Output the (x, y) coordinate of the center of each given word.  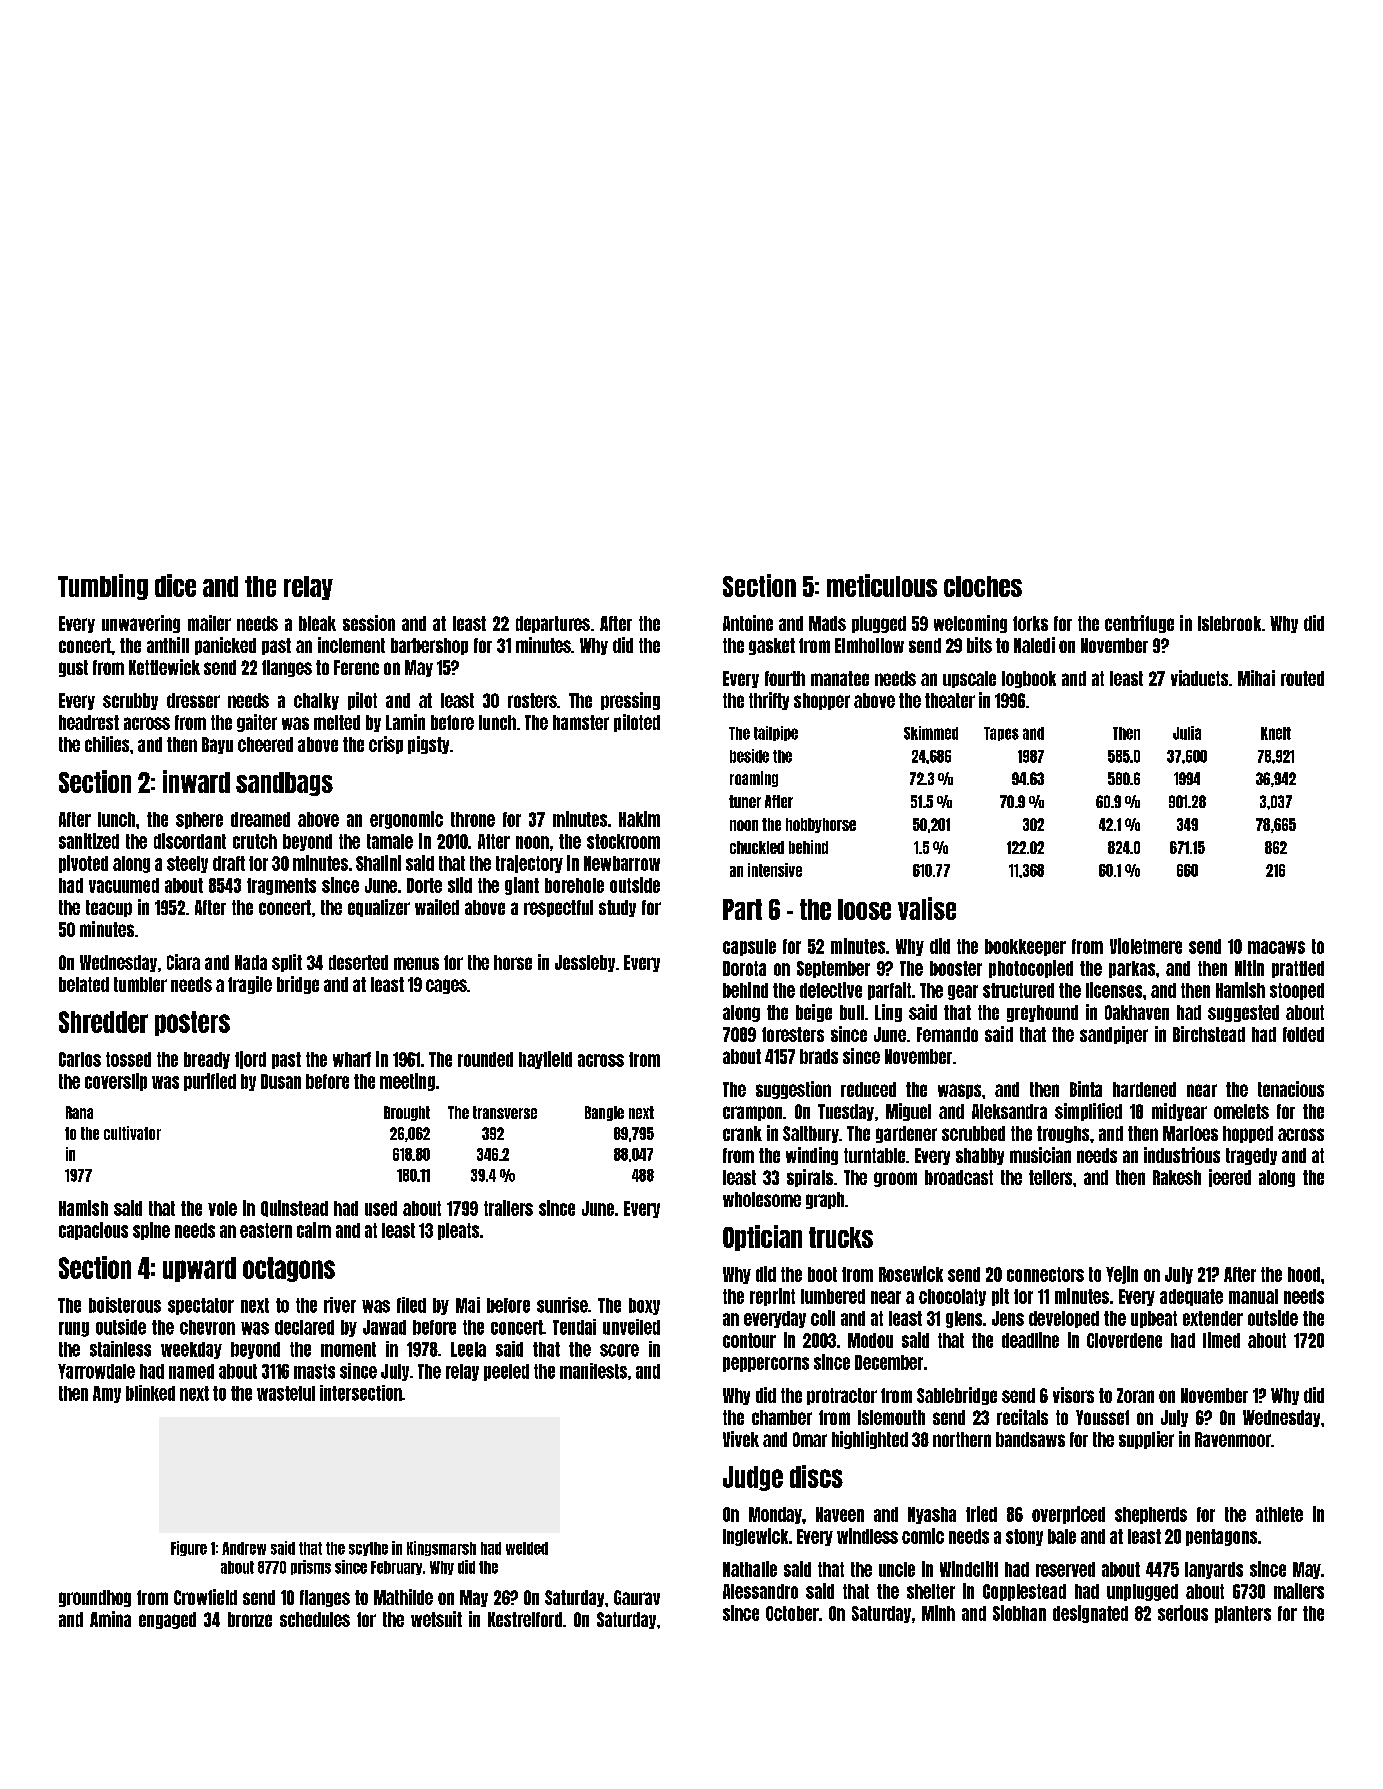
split (287, 963)
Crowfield (205, 1597)
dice (175, 585)
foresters (793, 1034)
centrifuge (1139, 624)
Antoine (748, 623)
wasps (959, 1091)
